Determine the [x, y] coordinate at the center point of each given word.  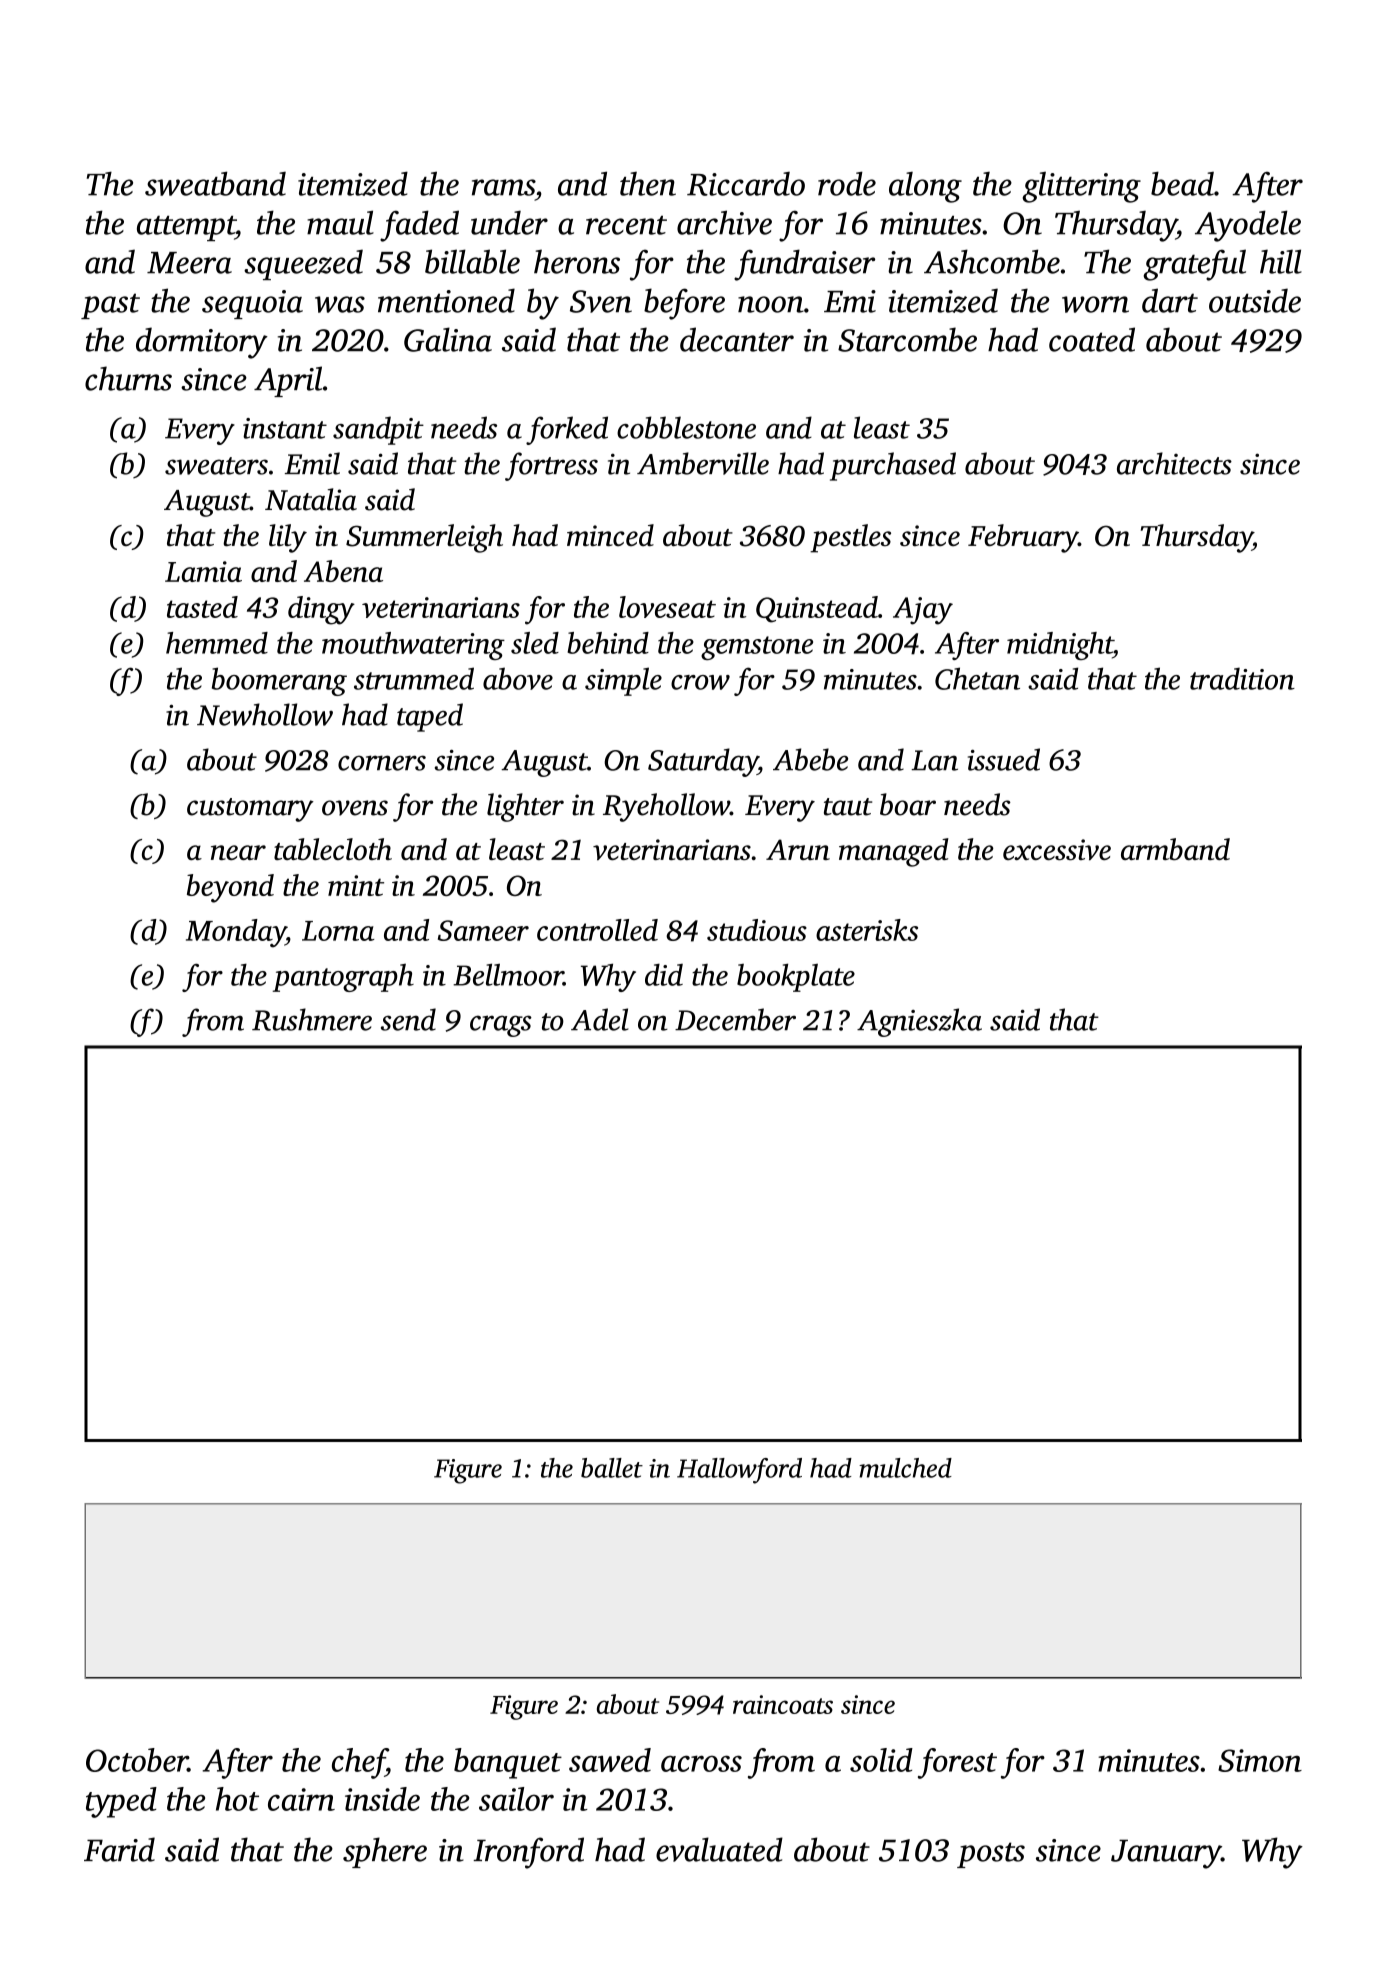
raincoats [783, 1704]
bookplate [796, 977]
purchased [893, 466]
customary [250, 810]
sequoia [252, 304]
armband [1175, 849]
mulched [905, 1468]
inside [382, 1799]
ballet [612, 1468]
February [1023, 538]
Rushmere [312, 1019]
